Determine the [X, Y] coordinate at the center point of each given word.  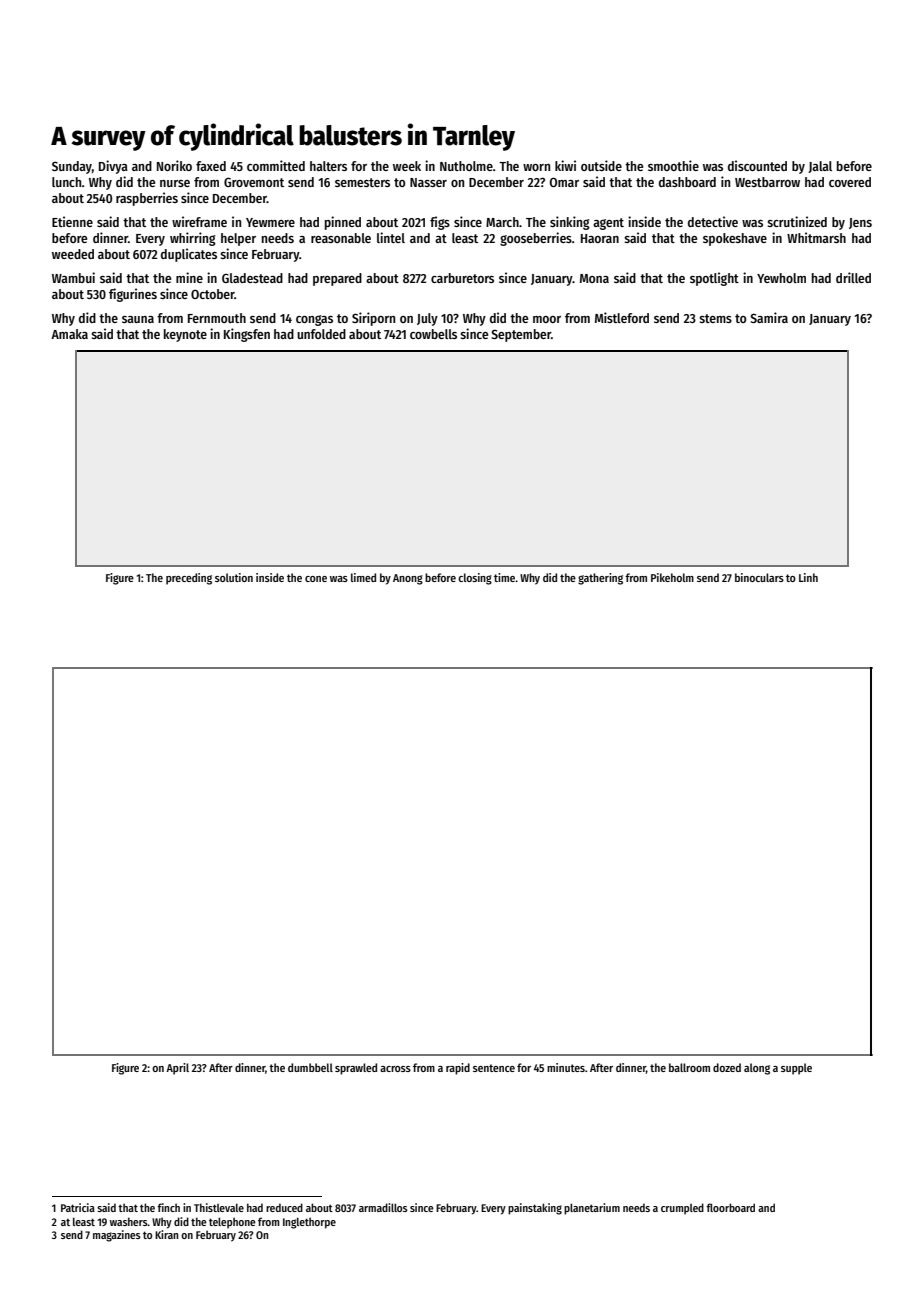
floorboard [730, 1207]
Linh [808, 577]
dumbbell [310, 1067]
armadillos [383, 1207]
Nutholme [466, 166]
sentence [494, 1068]
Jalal [820, 167]
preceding [189, 579]
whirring [193, 239]
